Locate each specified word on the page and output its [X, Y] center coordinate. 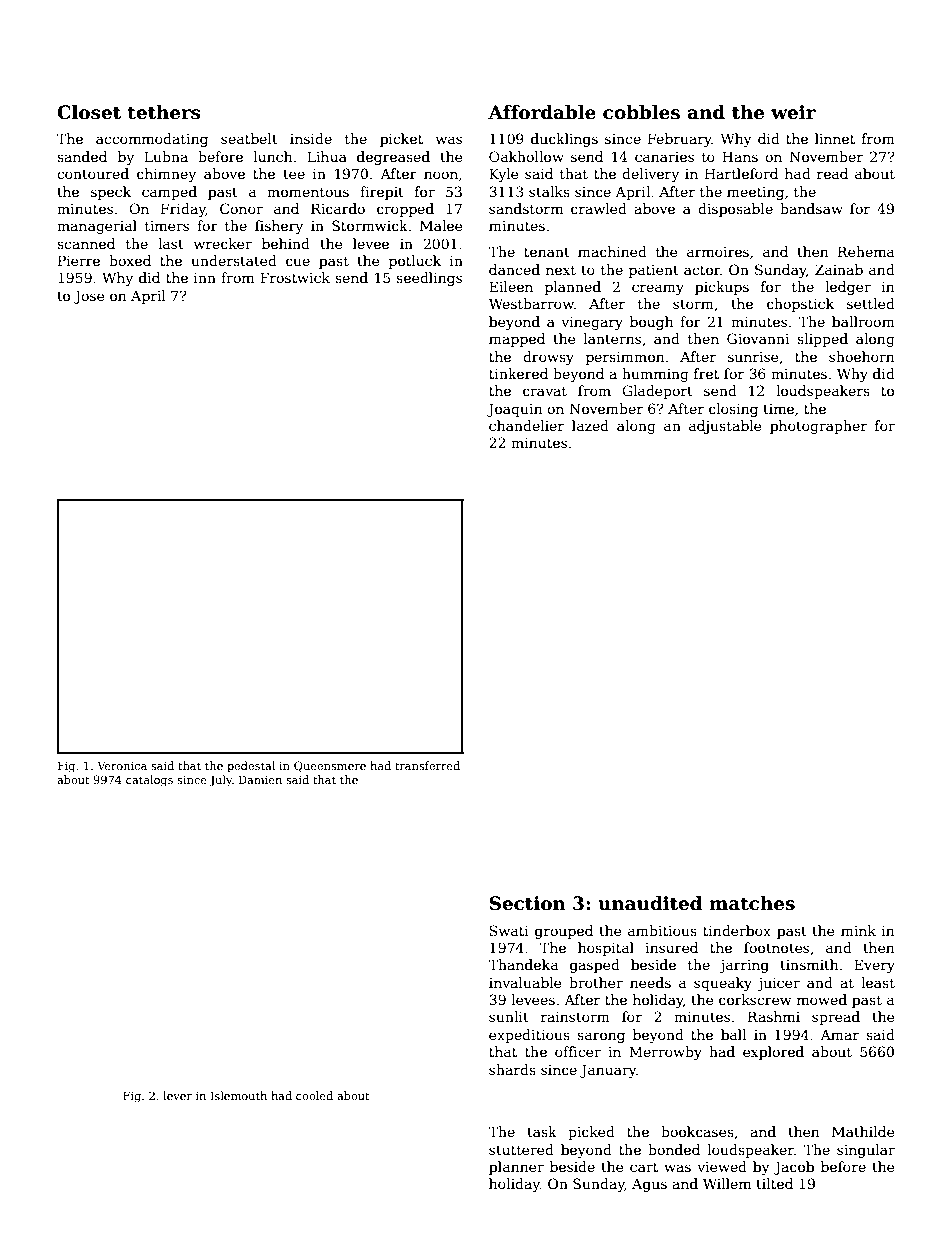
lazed [590, 425]
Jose [89, 297]
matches [752, 903]
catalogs [149, 781]
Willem [727, 1183]
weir [793, 112]
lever [177, 1095]
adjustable [725, 427]
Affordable [542, 112]
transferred [427, 765]
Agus [649, 1185]
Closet [89, 112]
